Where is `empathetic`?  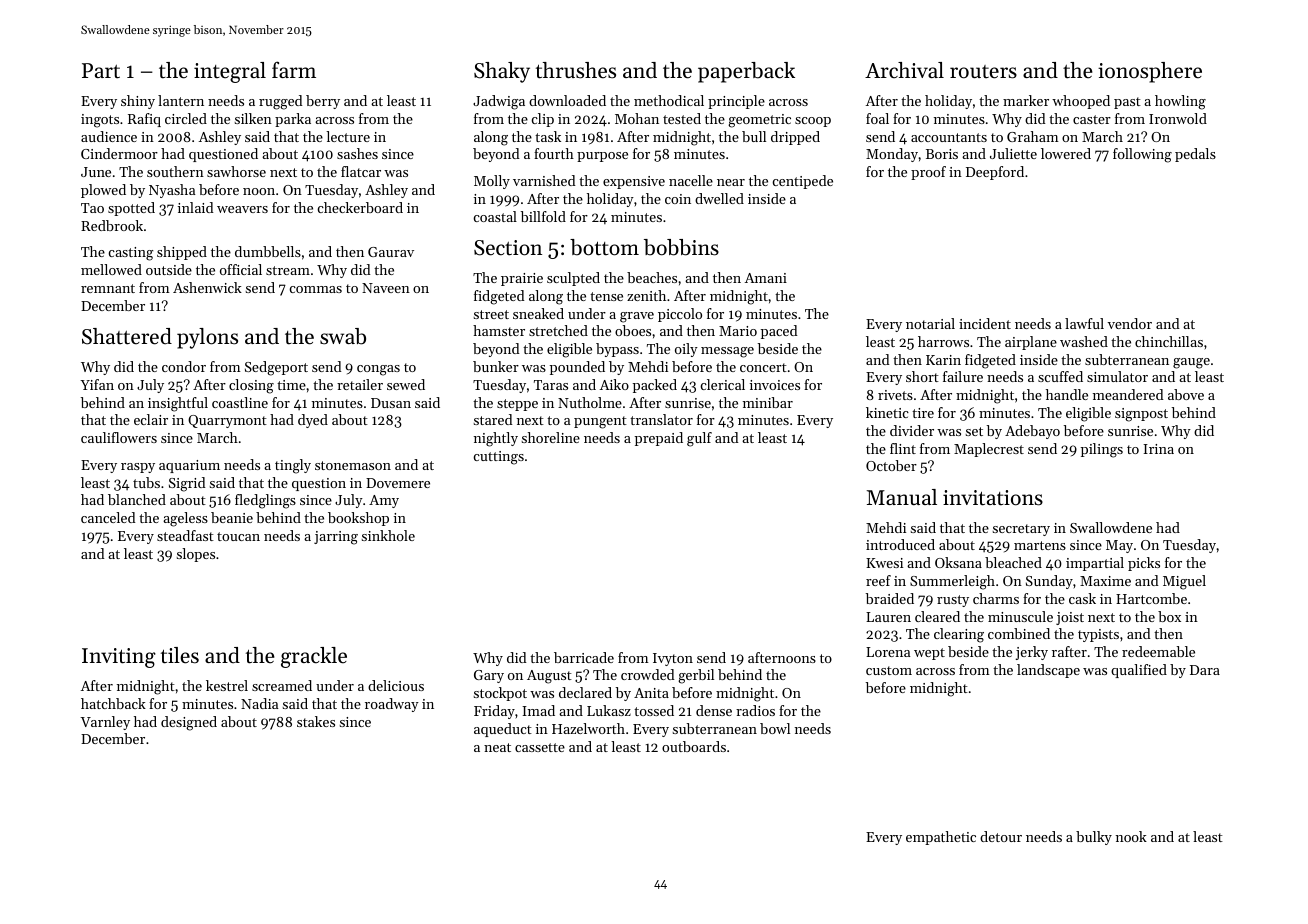 empathetic is located at coordinates (941, 838).
